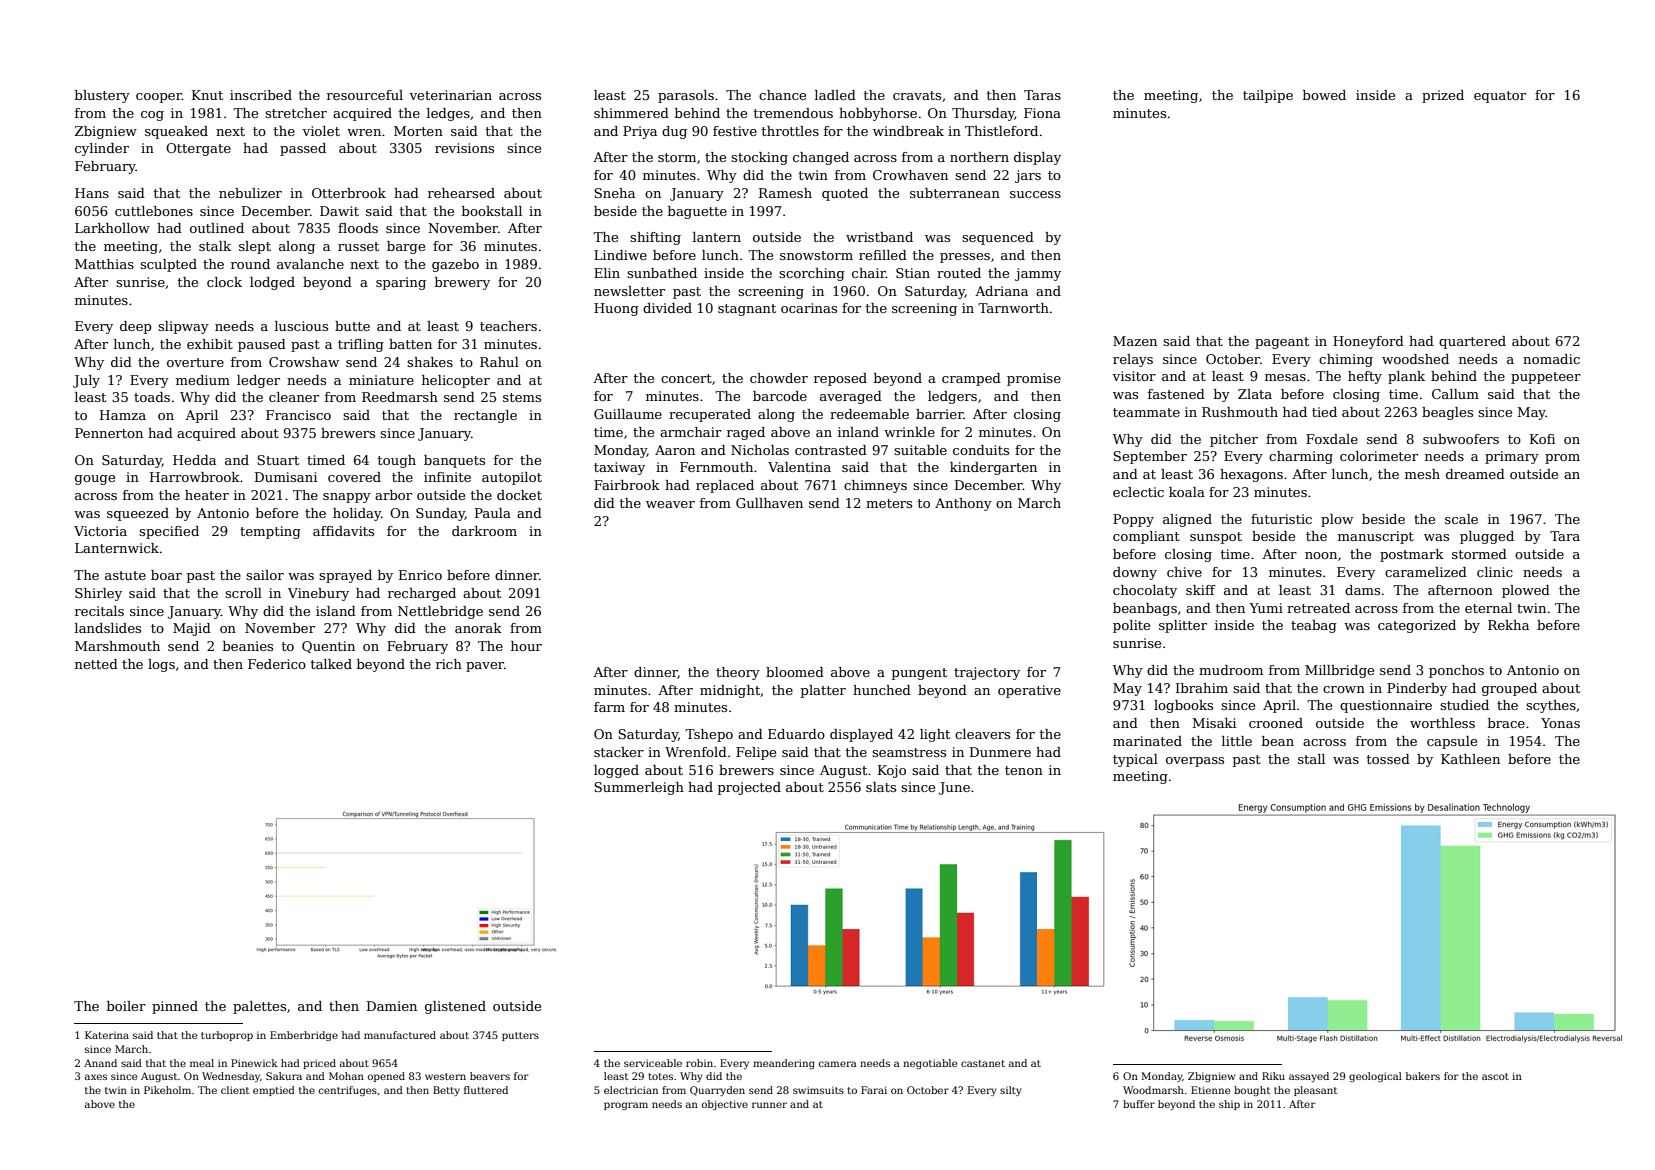 This image has width=1655, height=1170. Describe the element at coordinates (879, 237) in the image. I see `wristband` at that location.
